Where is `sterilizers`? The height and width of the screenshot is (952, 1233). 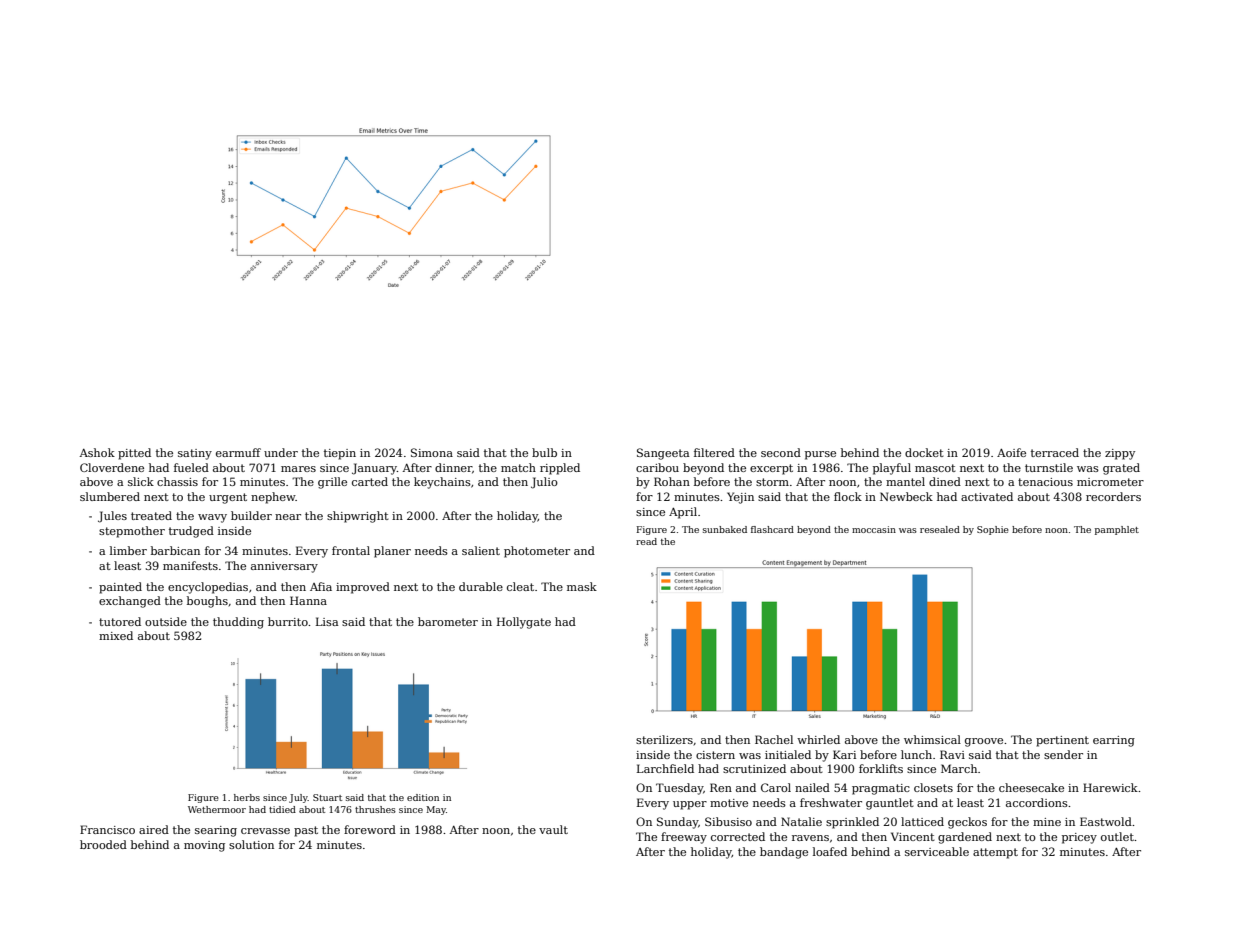 sterilizers is located at coordinates (664, 739).
